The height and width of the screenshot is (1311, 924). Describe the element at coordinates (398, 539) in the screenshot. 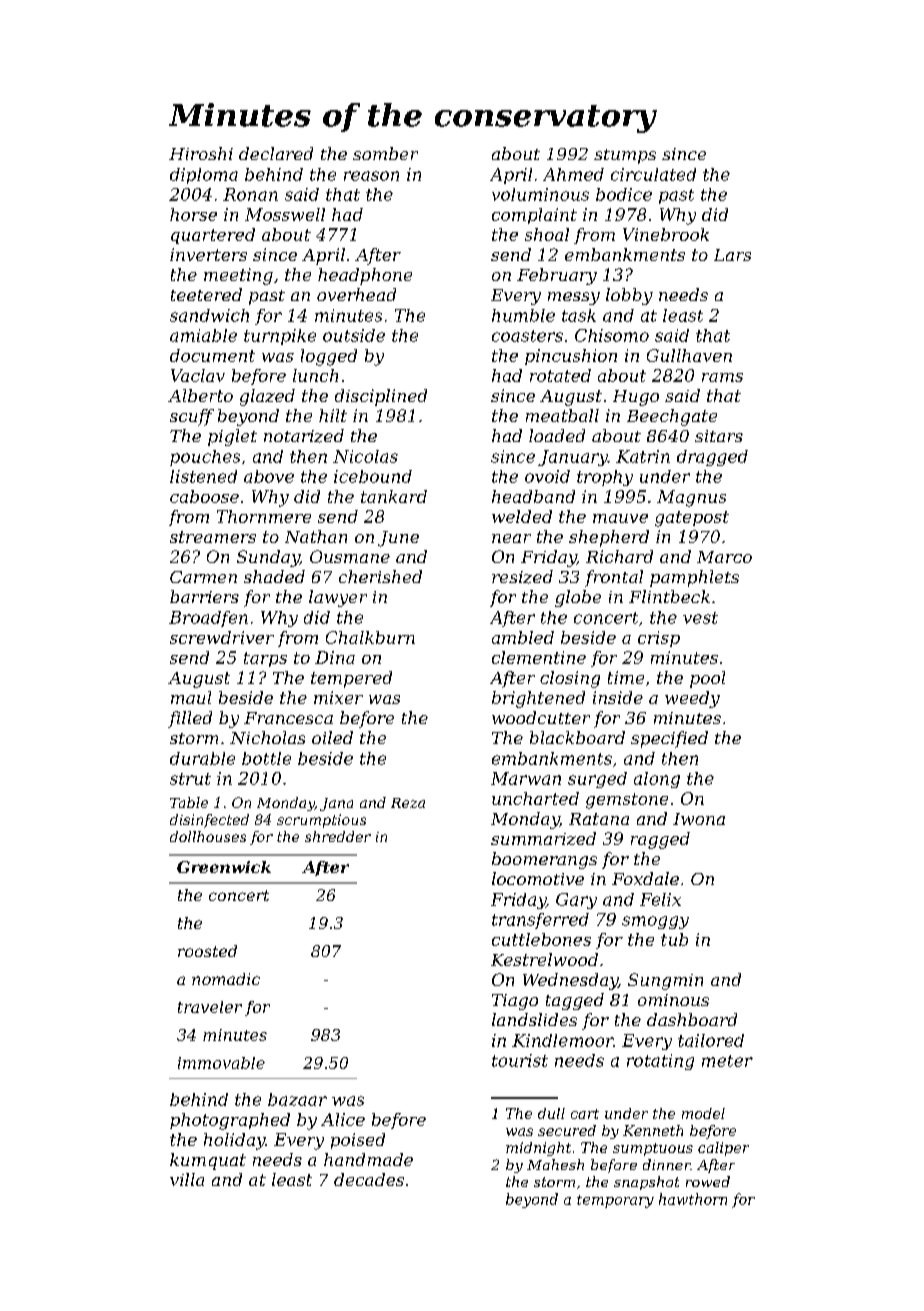

I see `June` at that location.
